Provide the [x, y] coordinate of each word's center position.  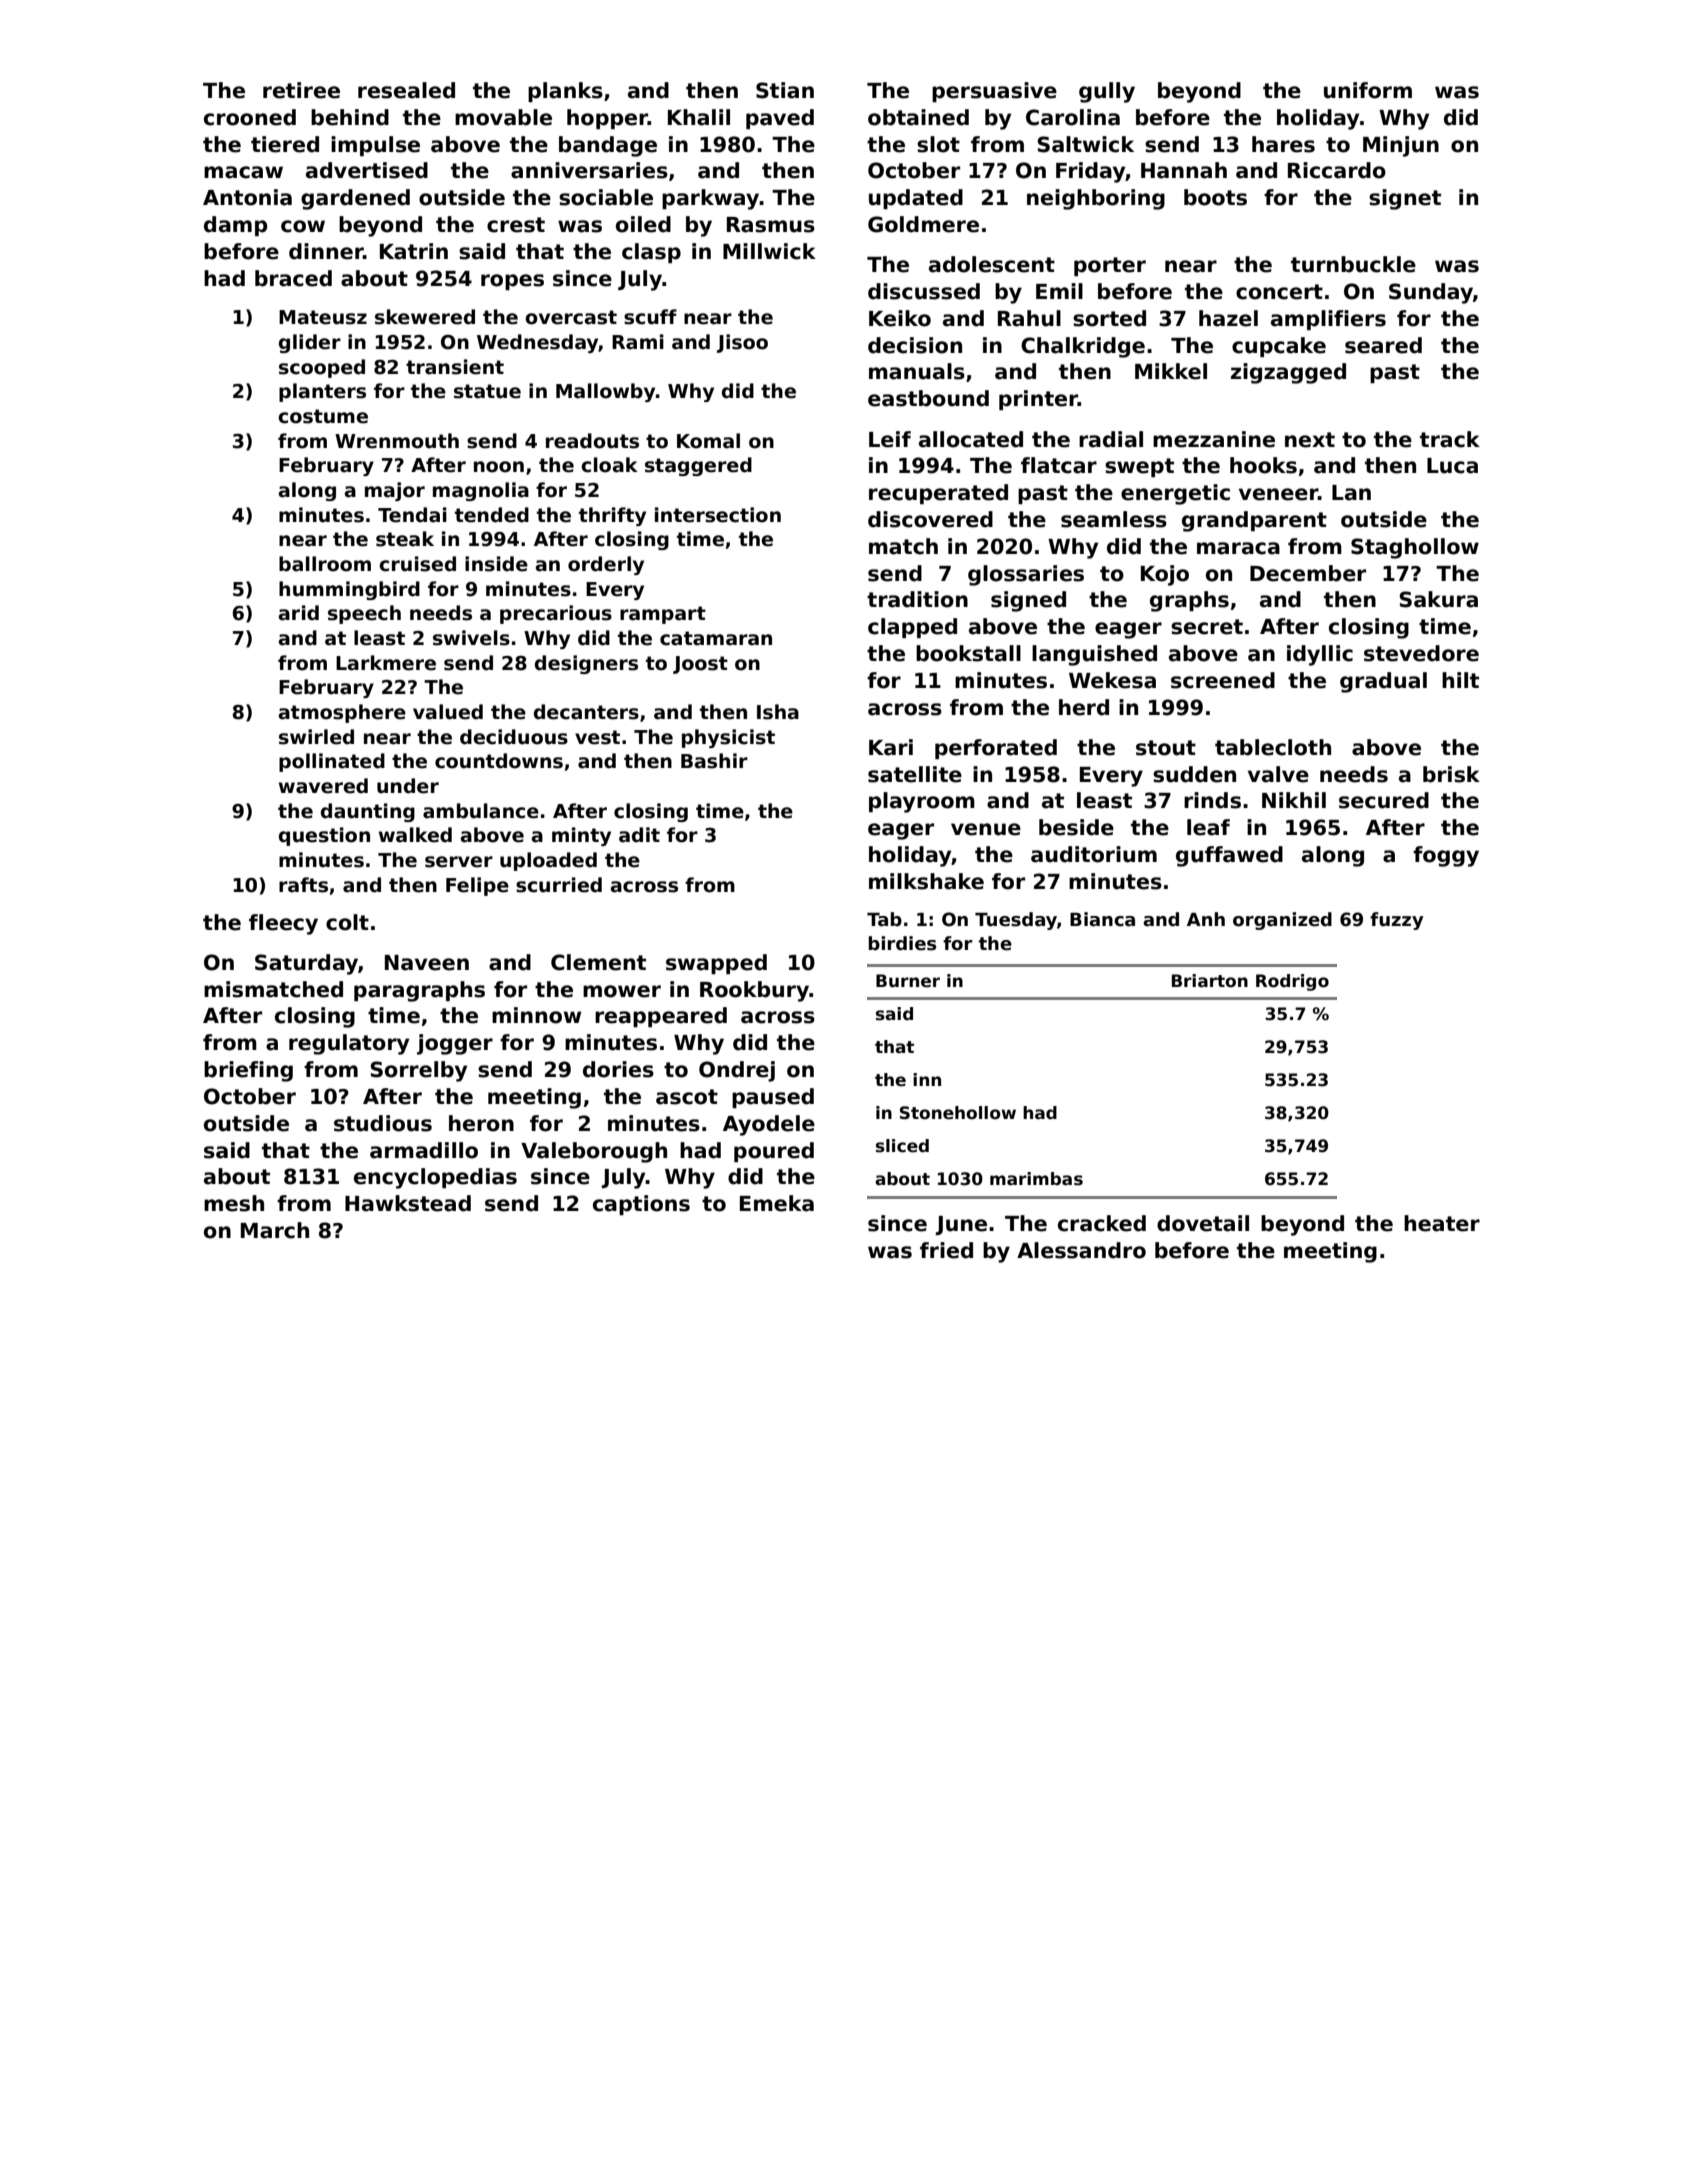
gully [1107, 92]
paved [780, 119]
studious [383, 1123]
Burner [908, 981]
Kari [891, 747]
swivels [471, 638]
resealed [406, 90]
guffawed [1229, 856]
